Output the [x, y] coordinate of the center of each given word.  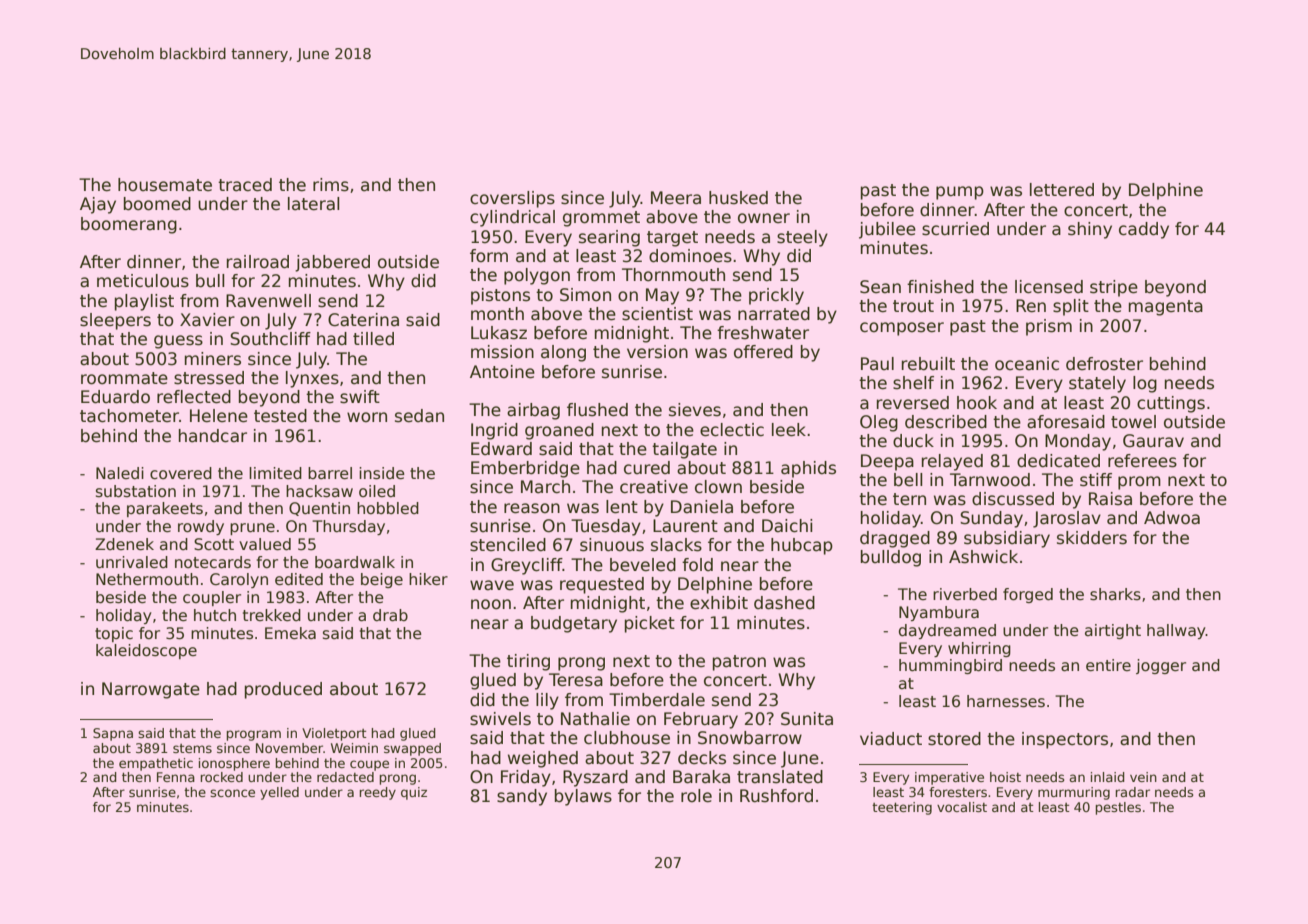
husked [738, 198]
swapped [412, 749]
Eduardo [115, 397]
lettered [1062, 190]
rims [331, 185]
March [545, 487]
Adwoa [1172, 518]
